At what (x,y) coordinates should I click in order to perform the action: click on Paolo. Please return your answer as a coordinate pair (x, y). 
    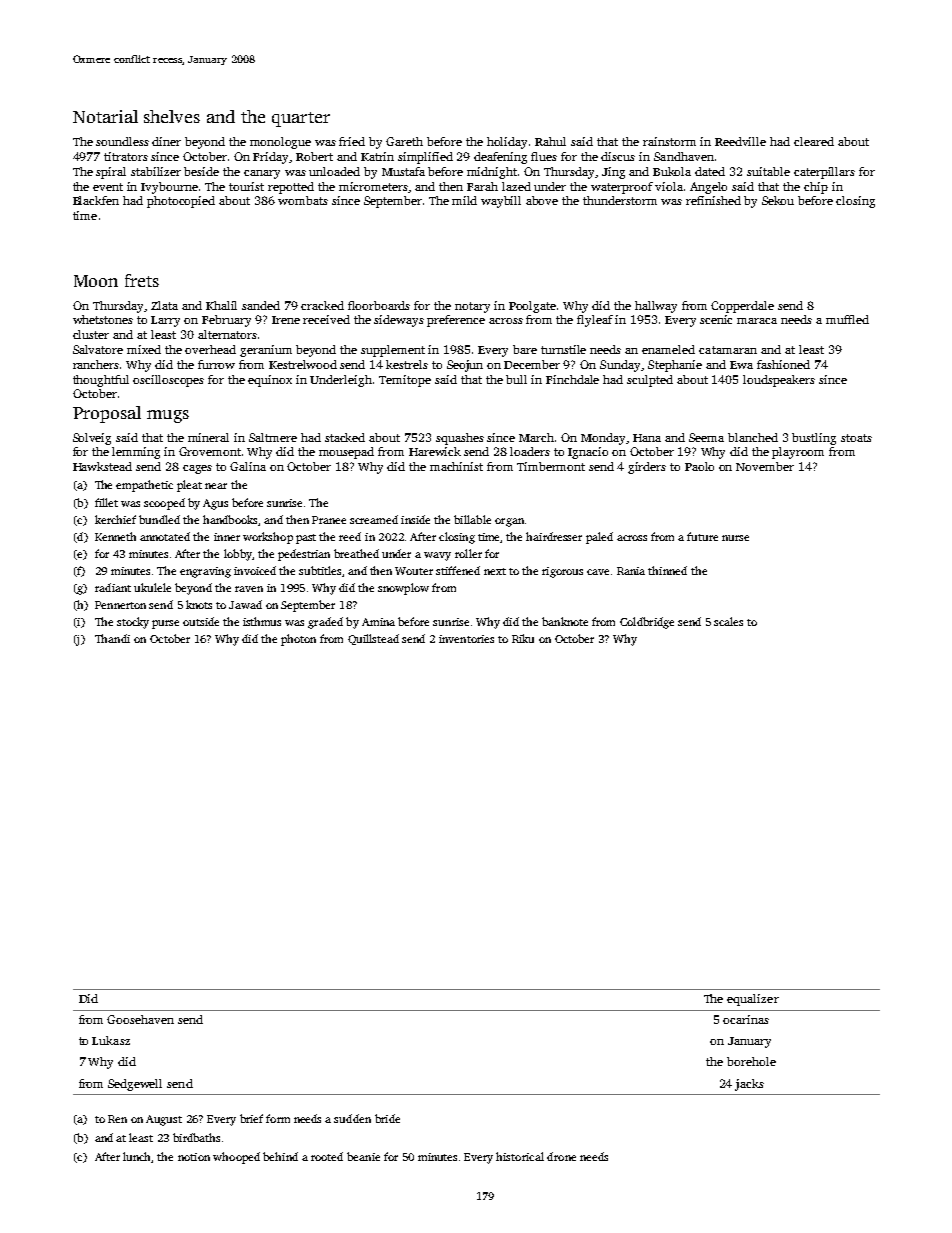
    Looking at the image, I should click on (699, 466).
